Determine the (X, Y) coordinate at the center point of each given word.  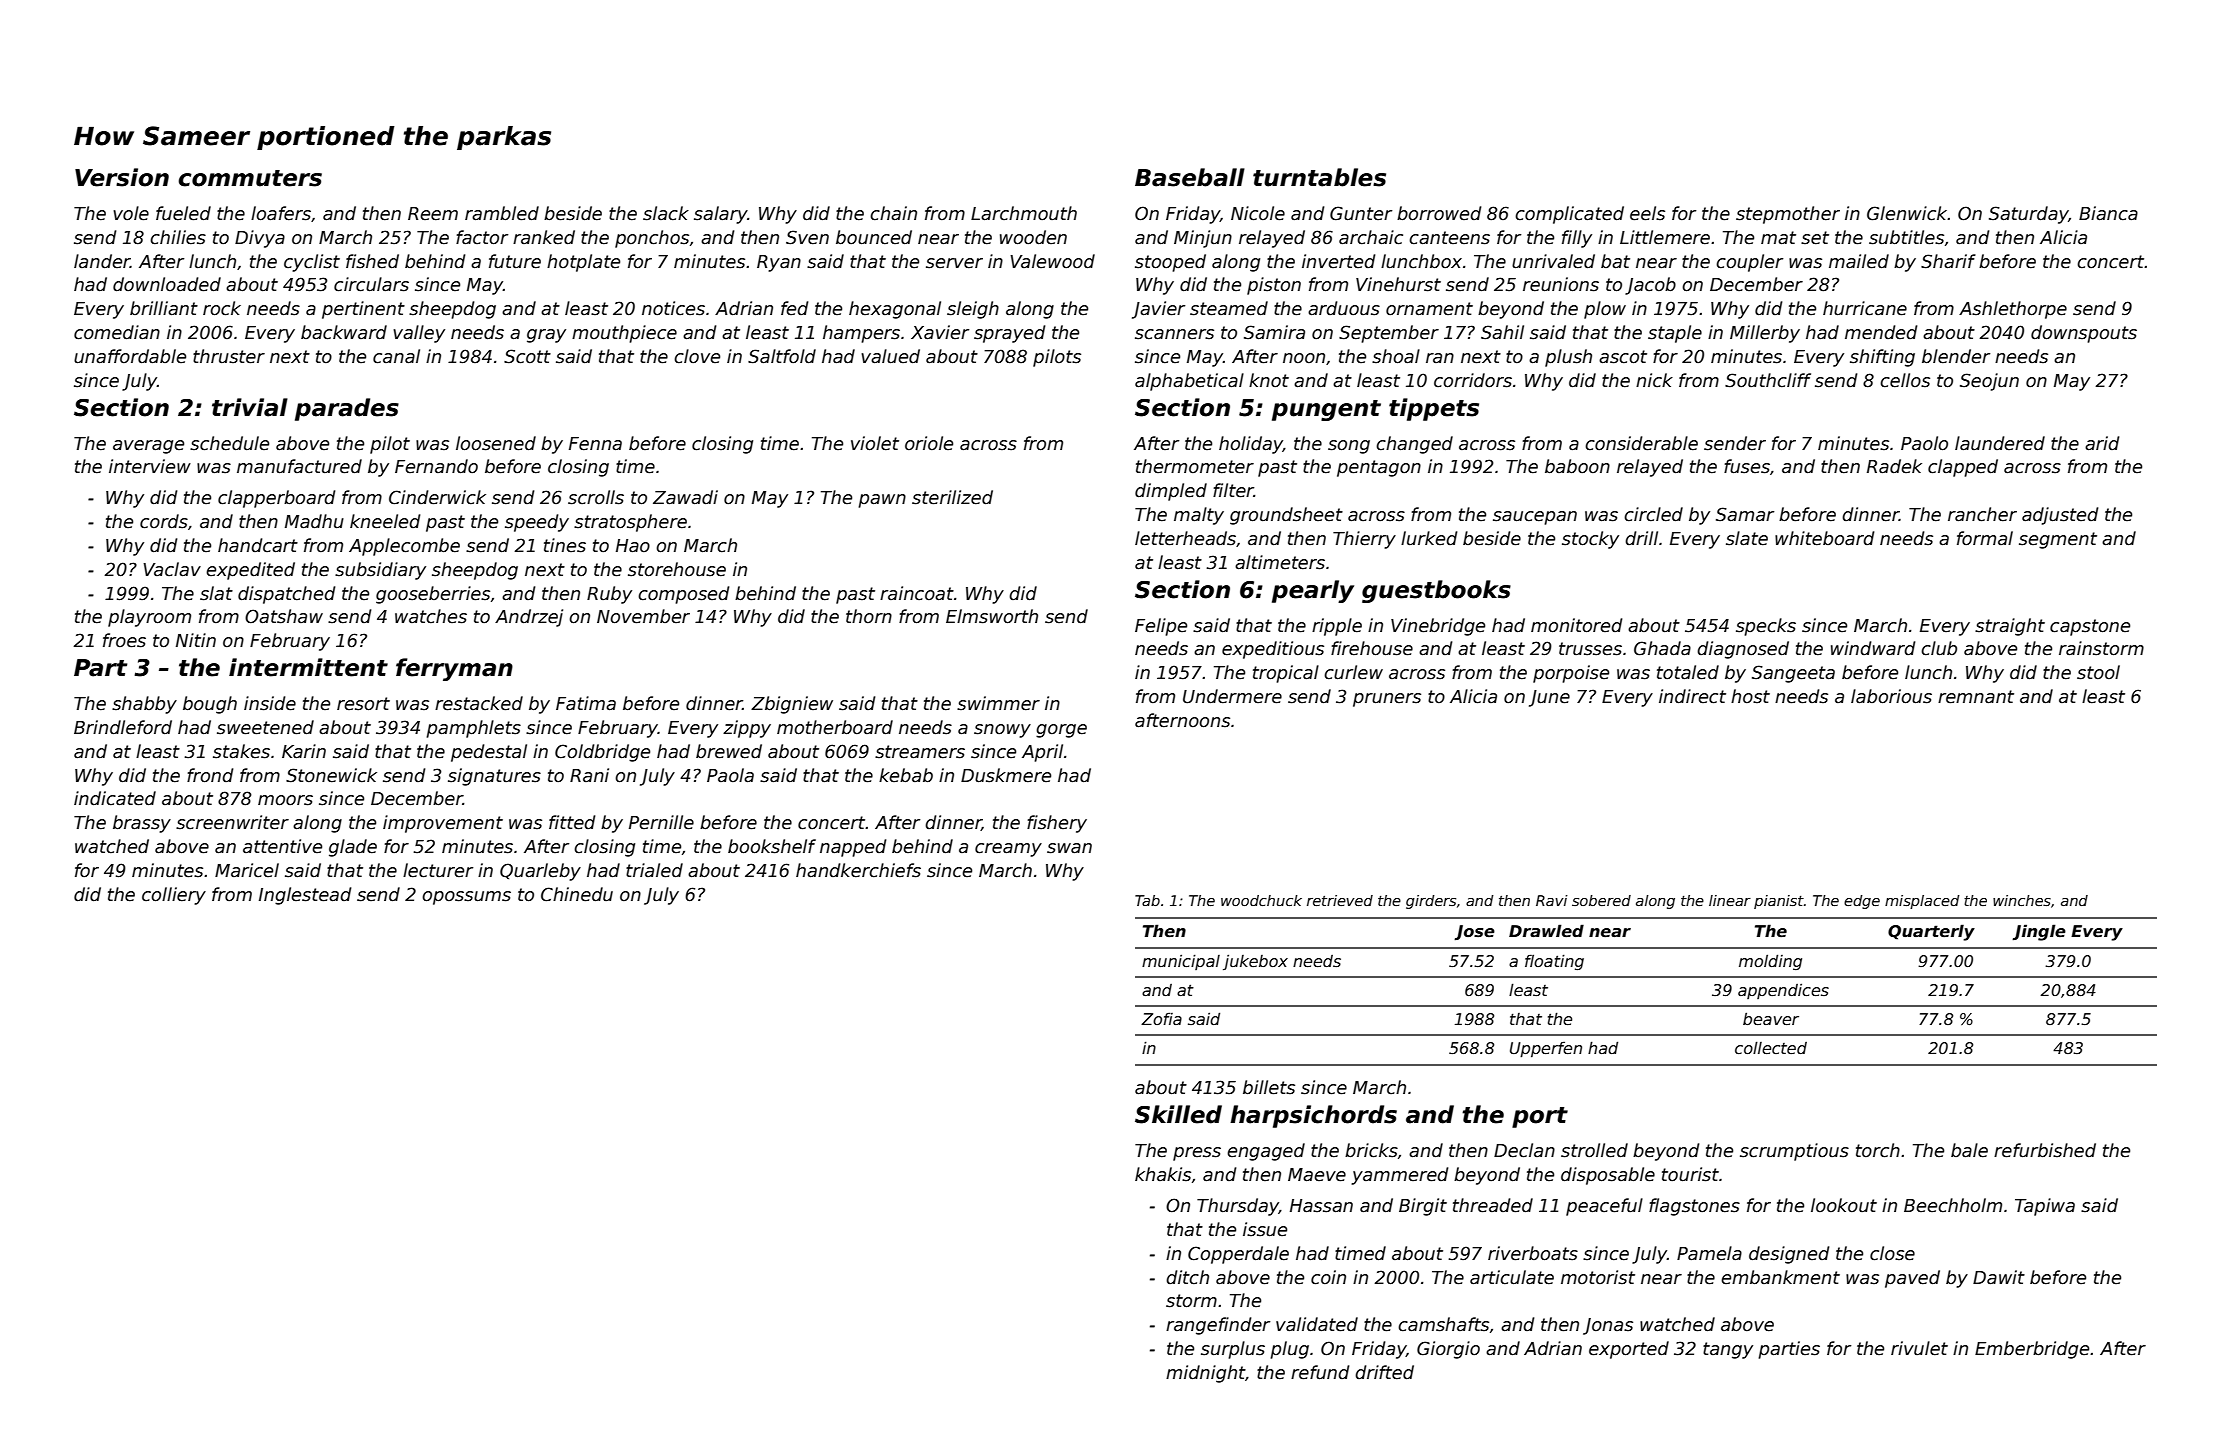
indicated (115, 798)
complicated (1569, 215)
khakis (1163, 1174)
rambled (502, 213)
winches (2022, 900)
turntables (1319, 177)
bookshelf (772, 846)
